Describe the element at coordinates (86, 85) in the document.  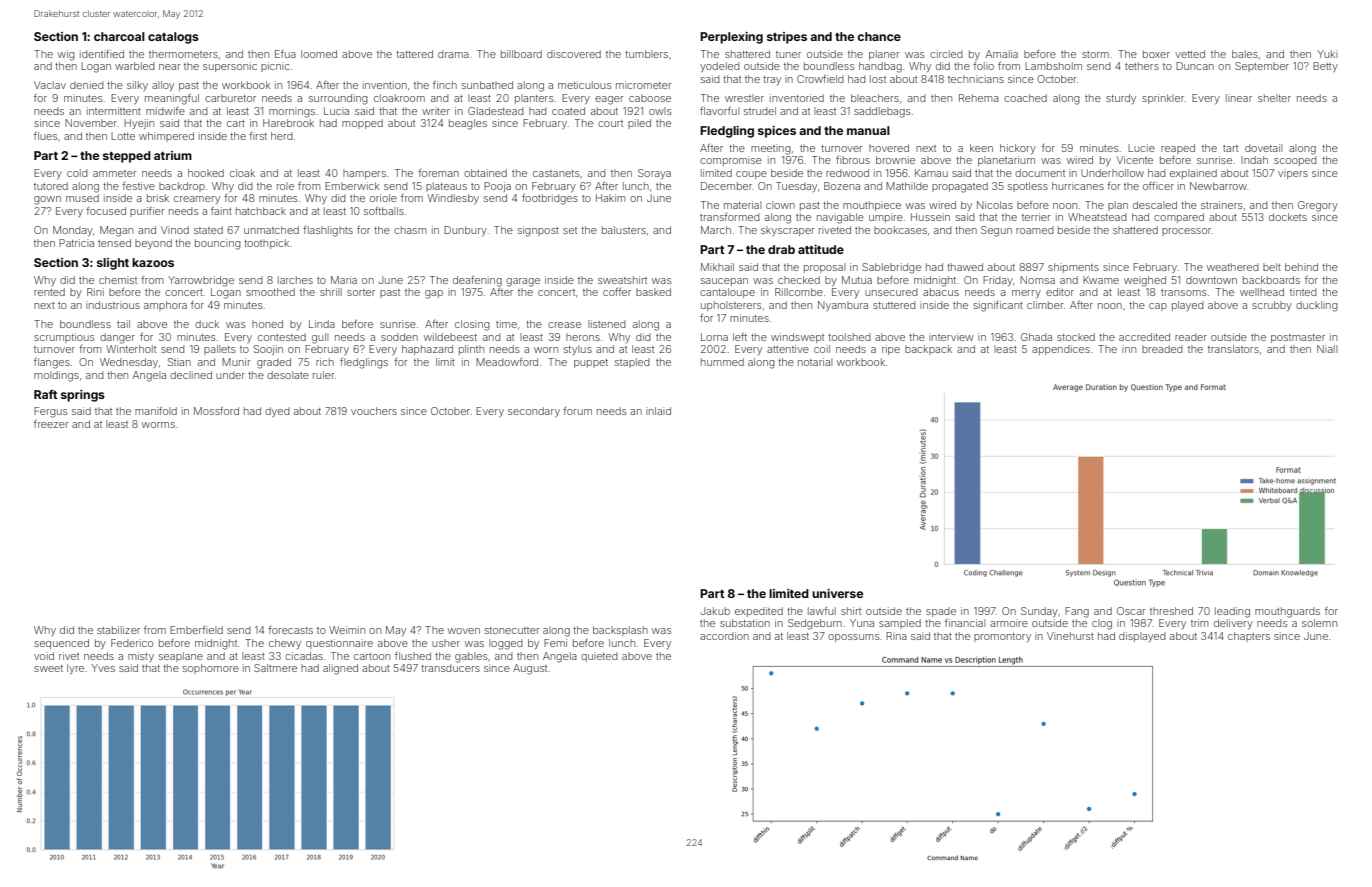
I see `denied` at that location.
